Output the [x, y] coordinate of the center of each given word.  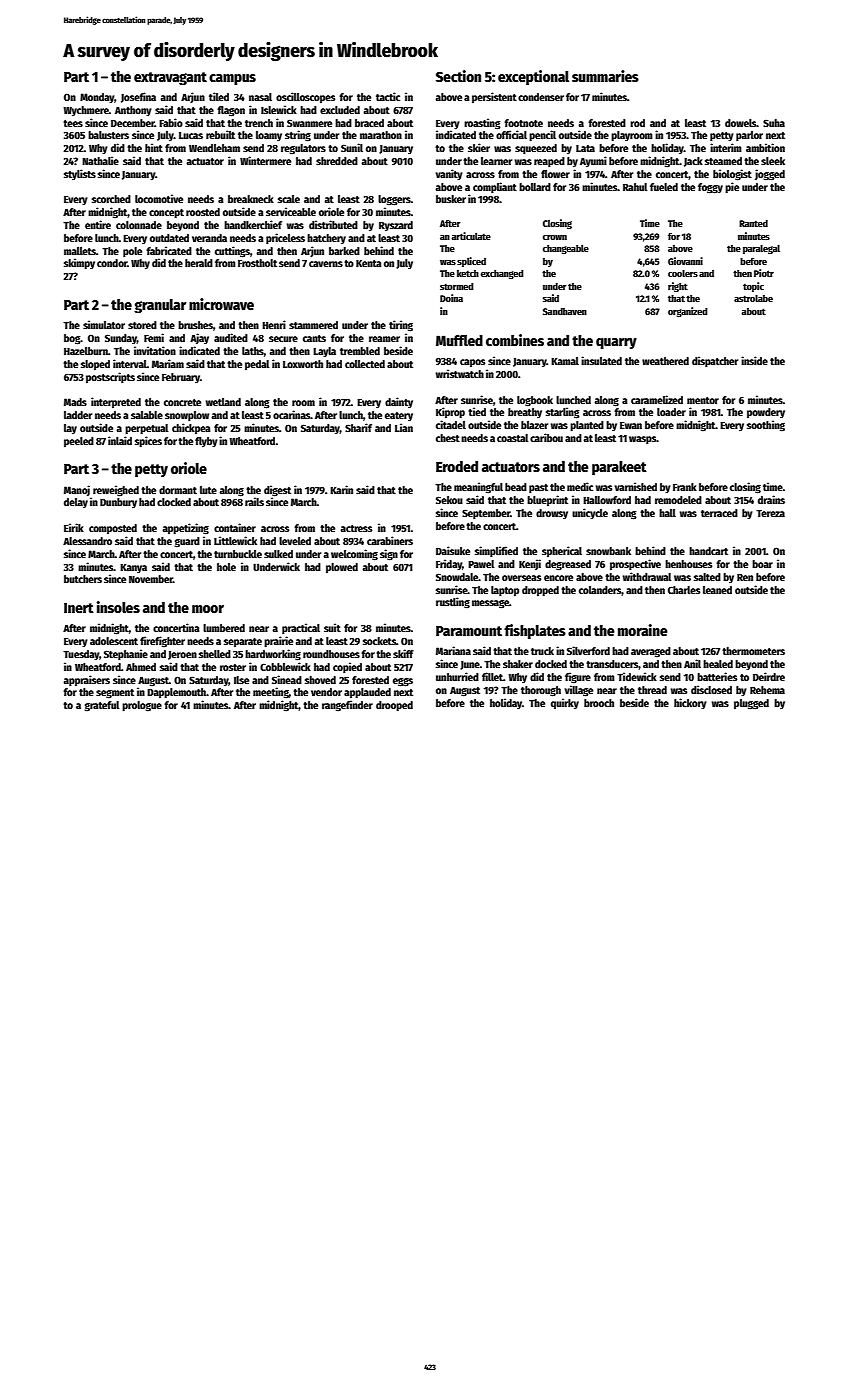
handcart [708, 551]
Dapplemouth [176, 693]
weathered [665, 361]
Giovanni [685, 261]
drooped [394, 706]
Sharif [358, 427]
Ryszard [396, 226]
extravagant [170, 78]
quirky [565, 703]
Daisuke [453, 550]
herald [199, 263]
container [235, 527]
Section [458, 76]
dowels [741, 123]
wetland [223, 402]
